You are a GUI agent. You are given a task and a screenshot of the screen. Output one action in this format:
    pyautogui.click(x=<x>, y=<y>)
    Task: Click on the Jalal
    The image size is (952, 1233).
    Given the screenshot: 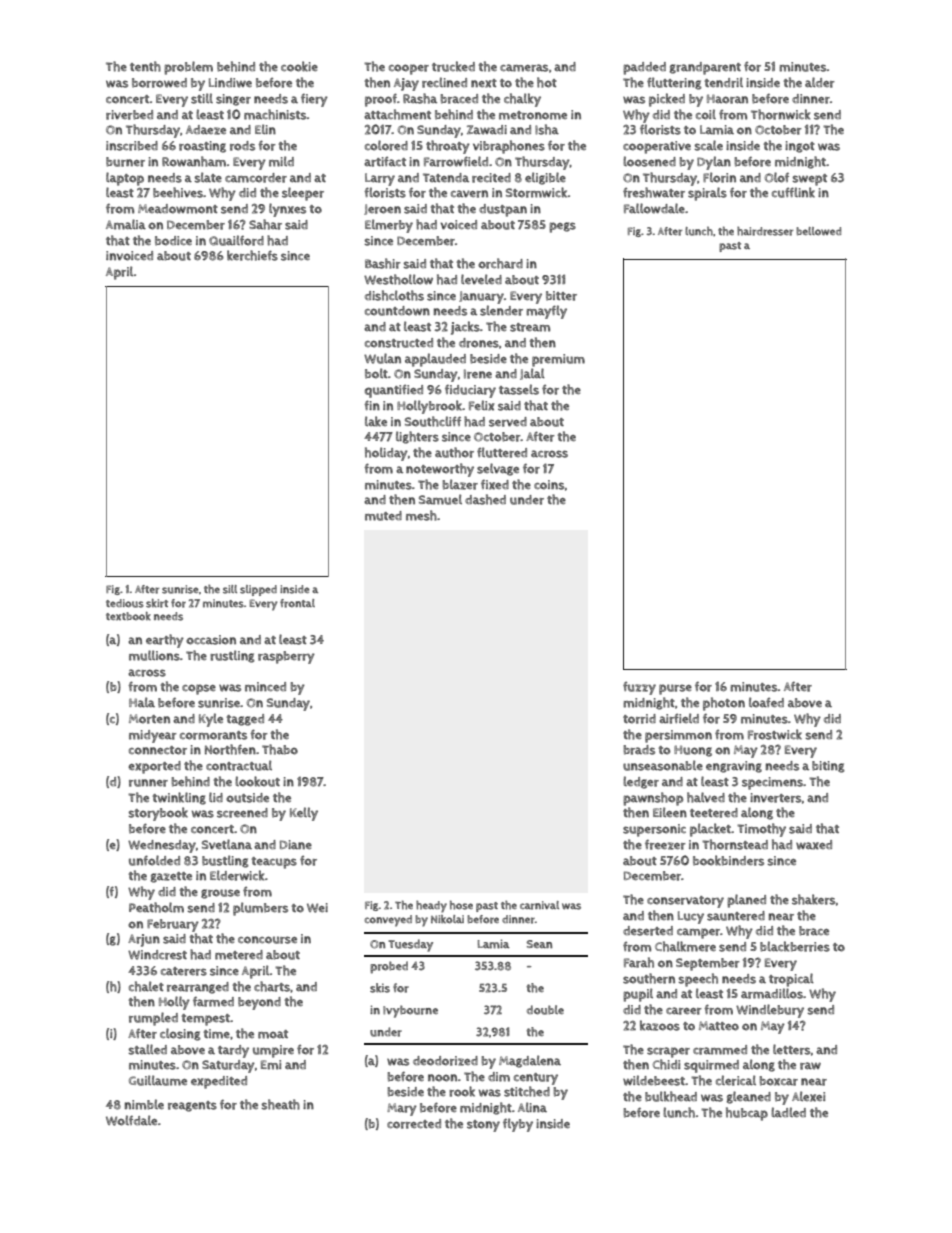 What is the action you would take?
    pyautogui.click(x=532, y=374)
